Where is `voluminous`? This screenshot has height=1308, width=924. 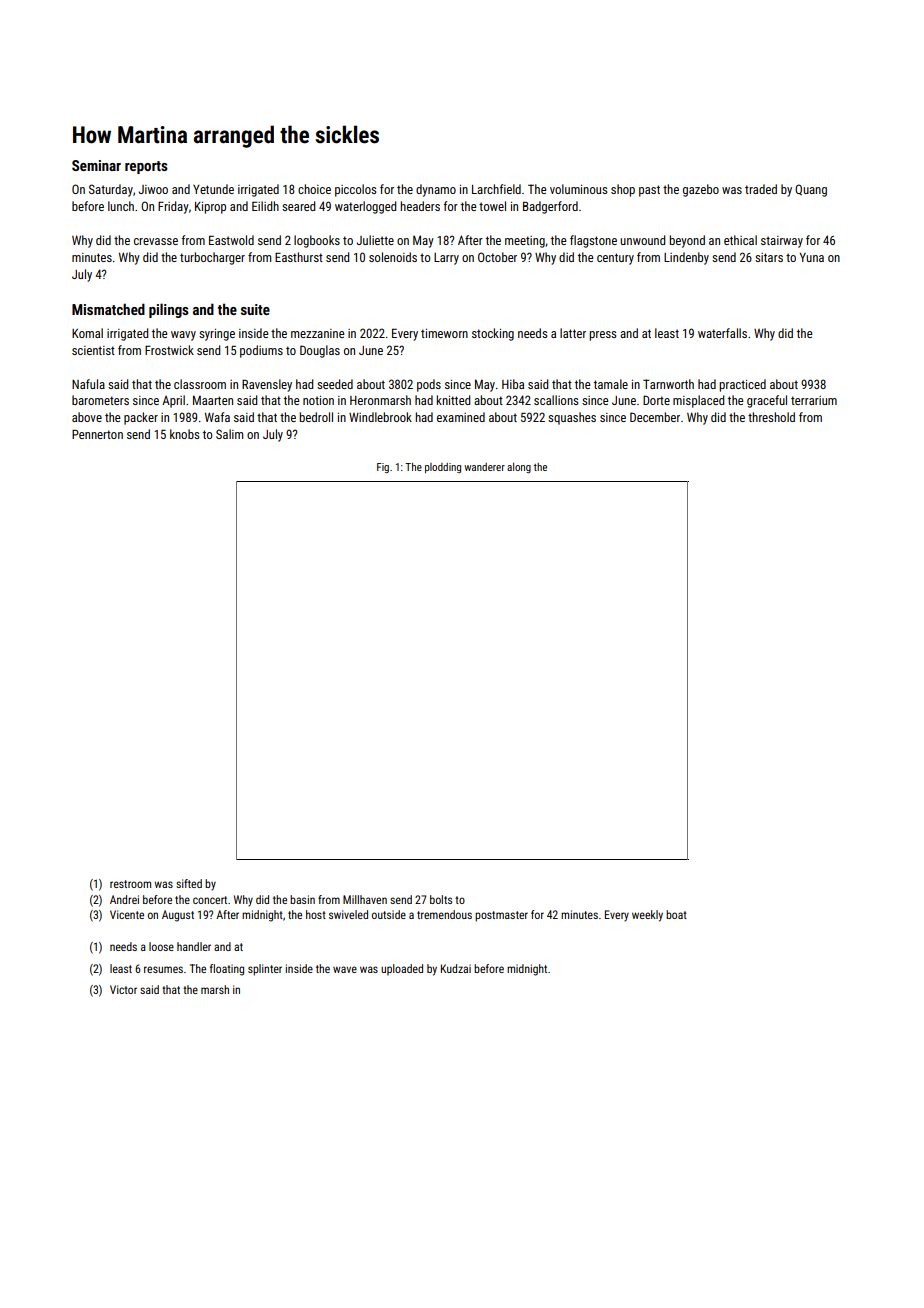
voluminous is located at coordinates (579, 189).
